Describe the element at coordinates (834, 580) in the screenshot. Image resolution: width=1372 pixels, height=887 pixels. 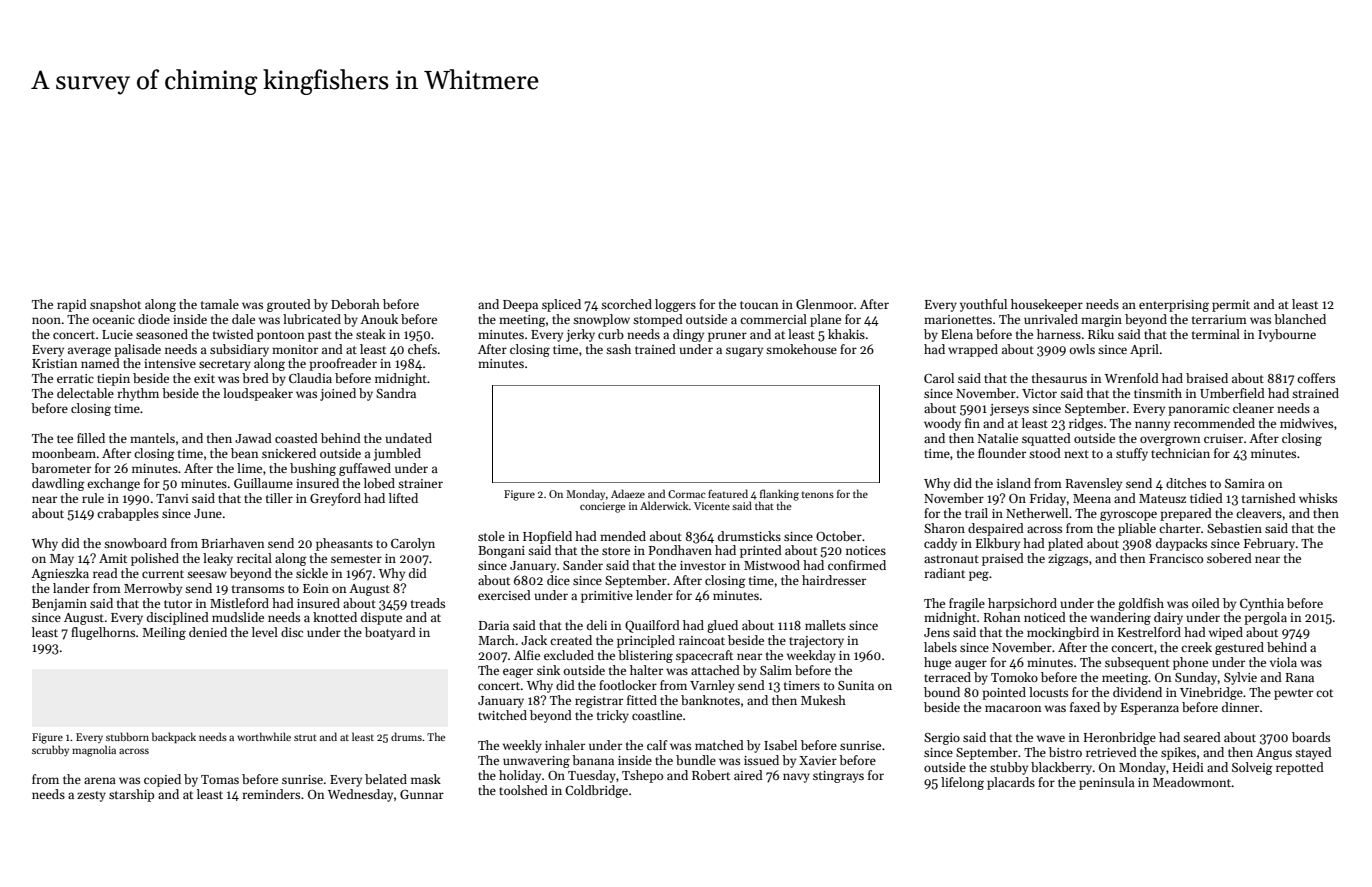
I see `hairdresser` at that location.
